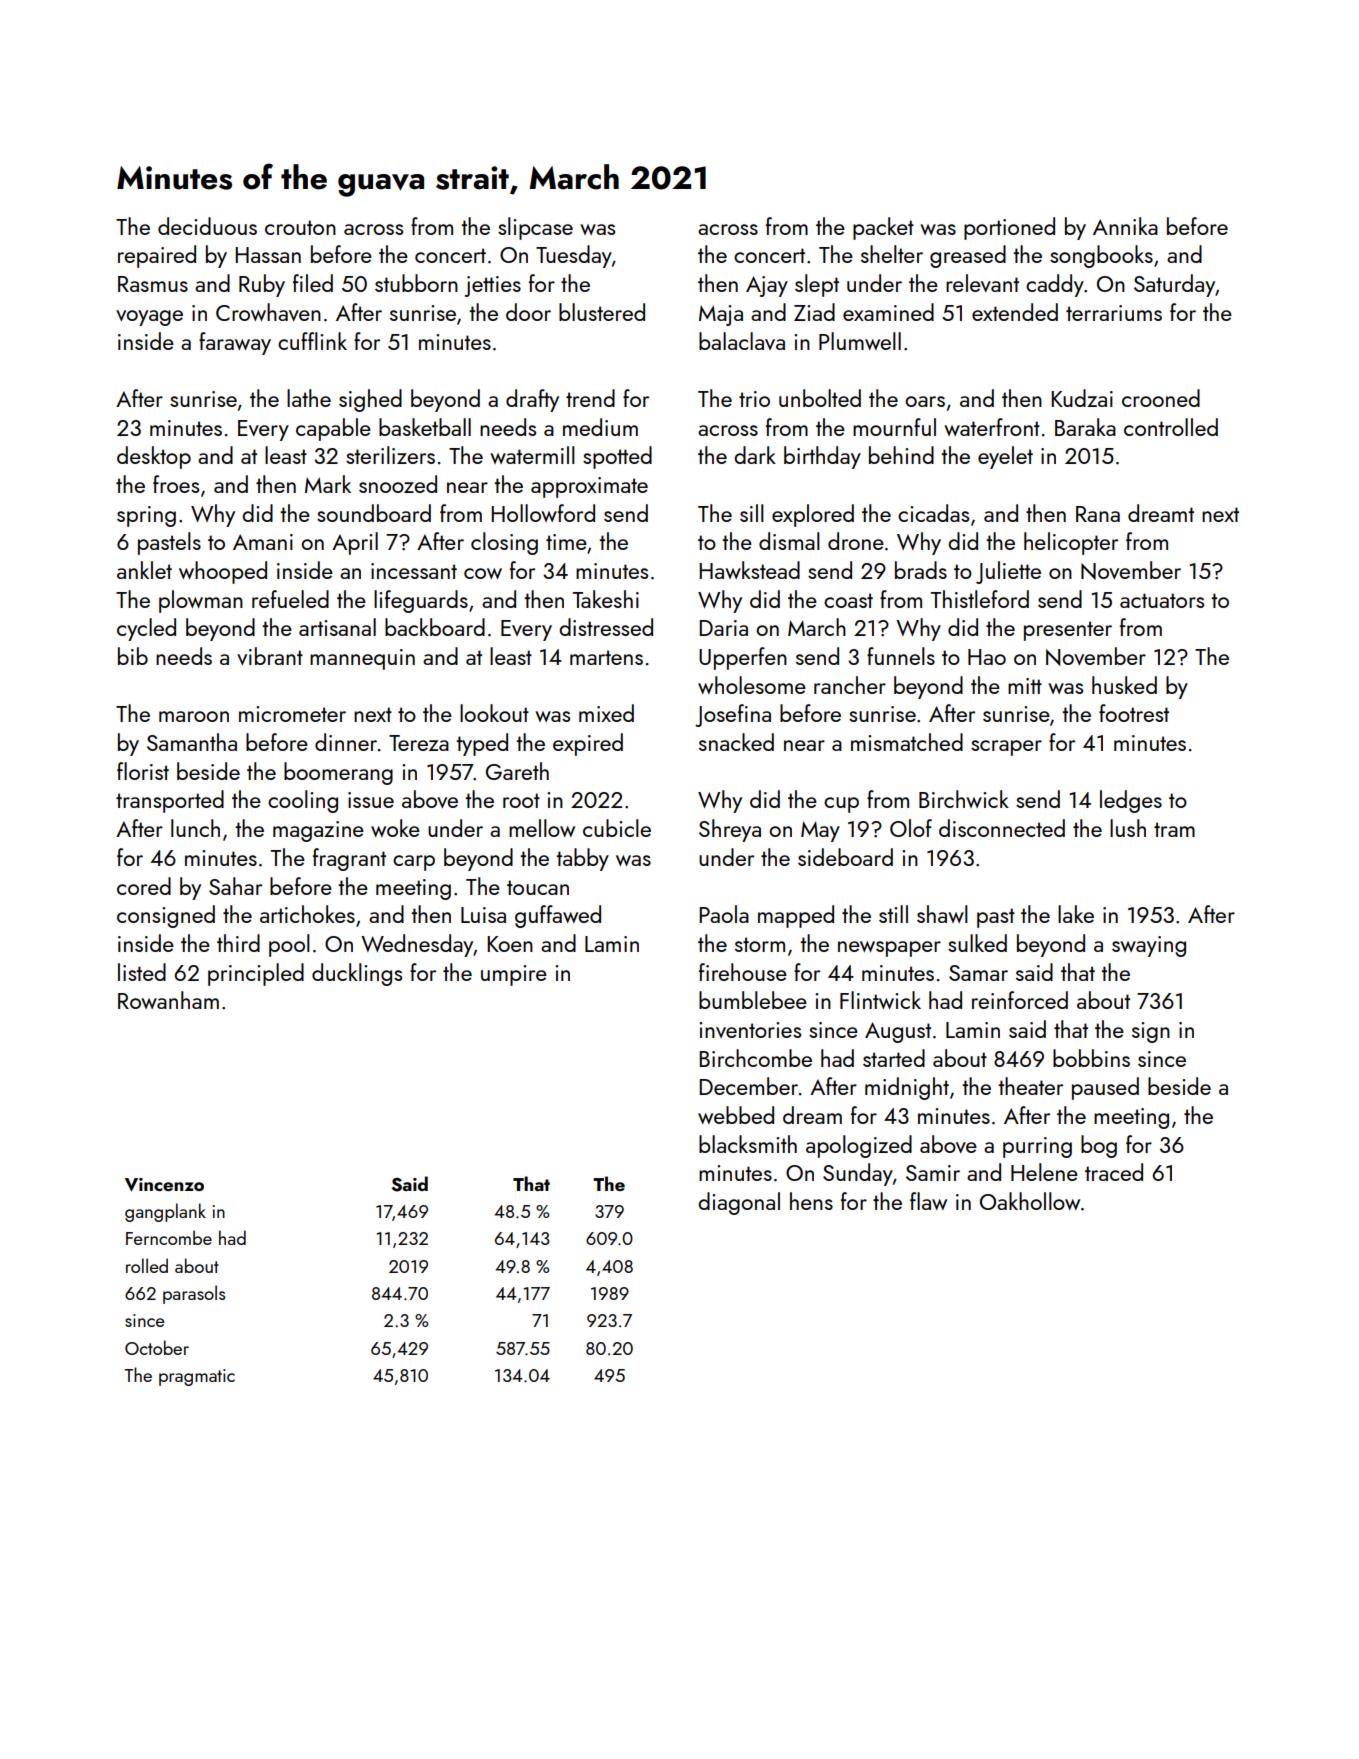  I want to click on inventories, so click(750, 1030).
